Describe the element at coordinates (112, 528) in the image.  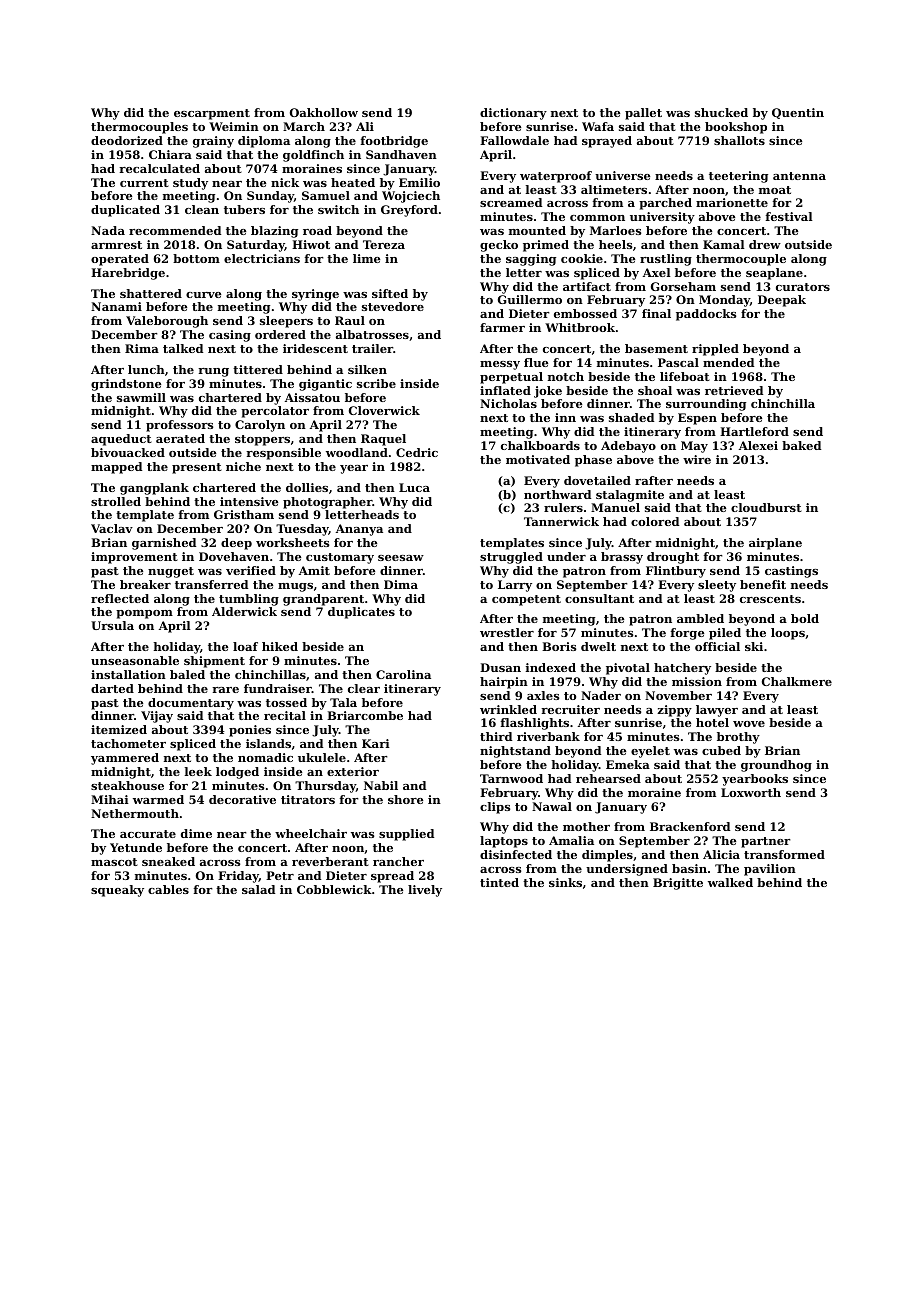
I see `Vaclav` at that location.
